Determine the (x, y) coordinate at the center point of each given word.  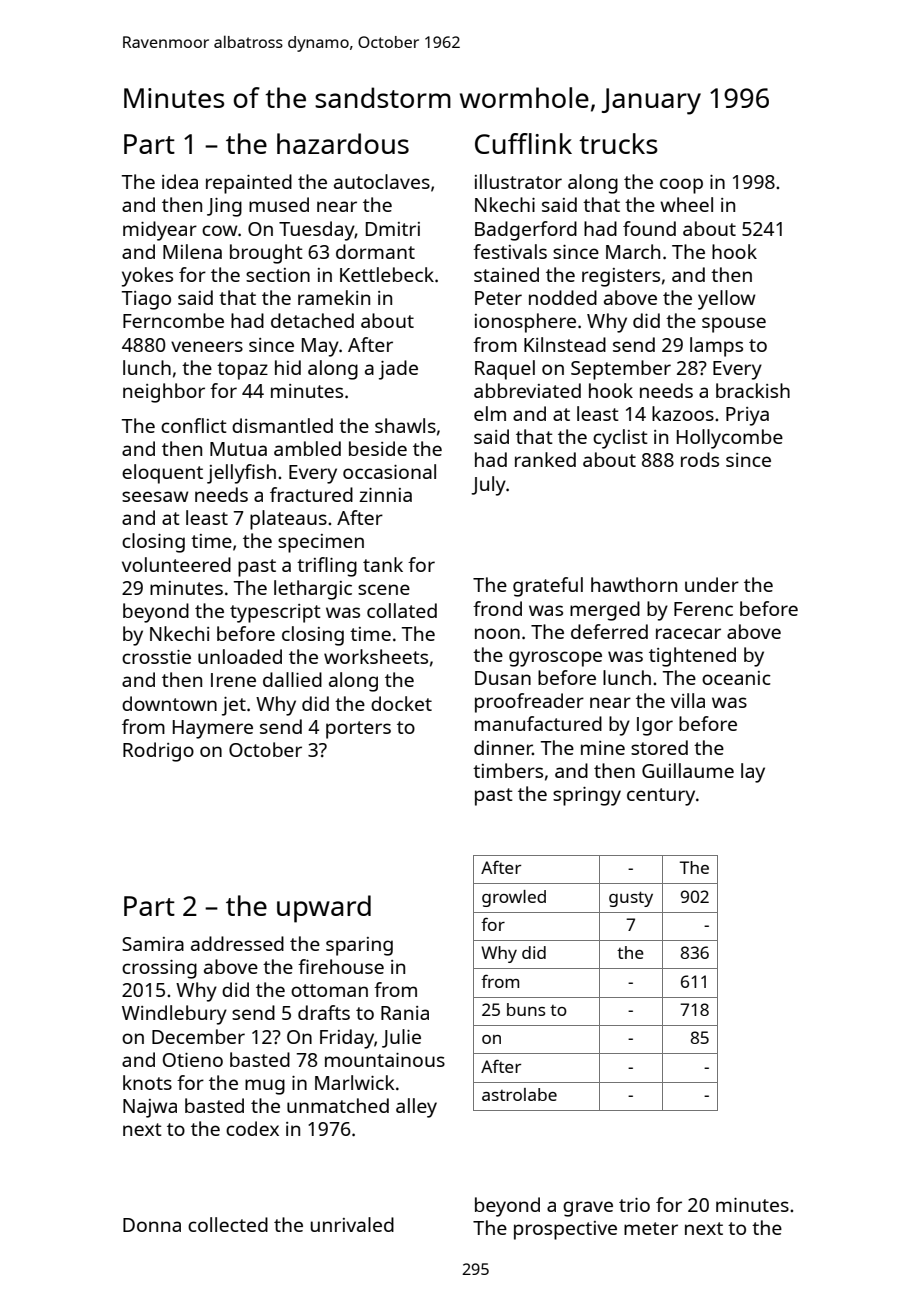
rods (700, 459)
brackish (753, 390)
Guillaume (688, 770)
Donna (152, 1225)
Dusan (503, 678)
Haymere (213, 729)
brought (266, 254)
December (198, 1036)
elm (490, 413)
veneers (207, 346)
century (661, 797)
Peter (498, 298)
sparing (359, 946)
